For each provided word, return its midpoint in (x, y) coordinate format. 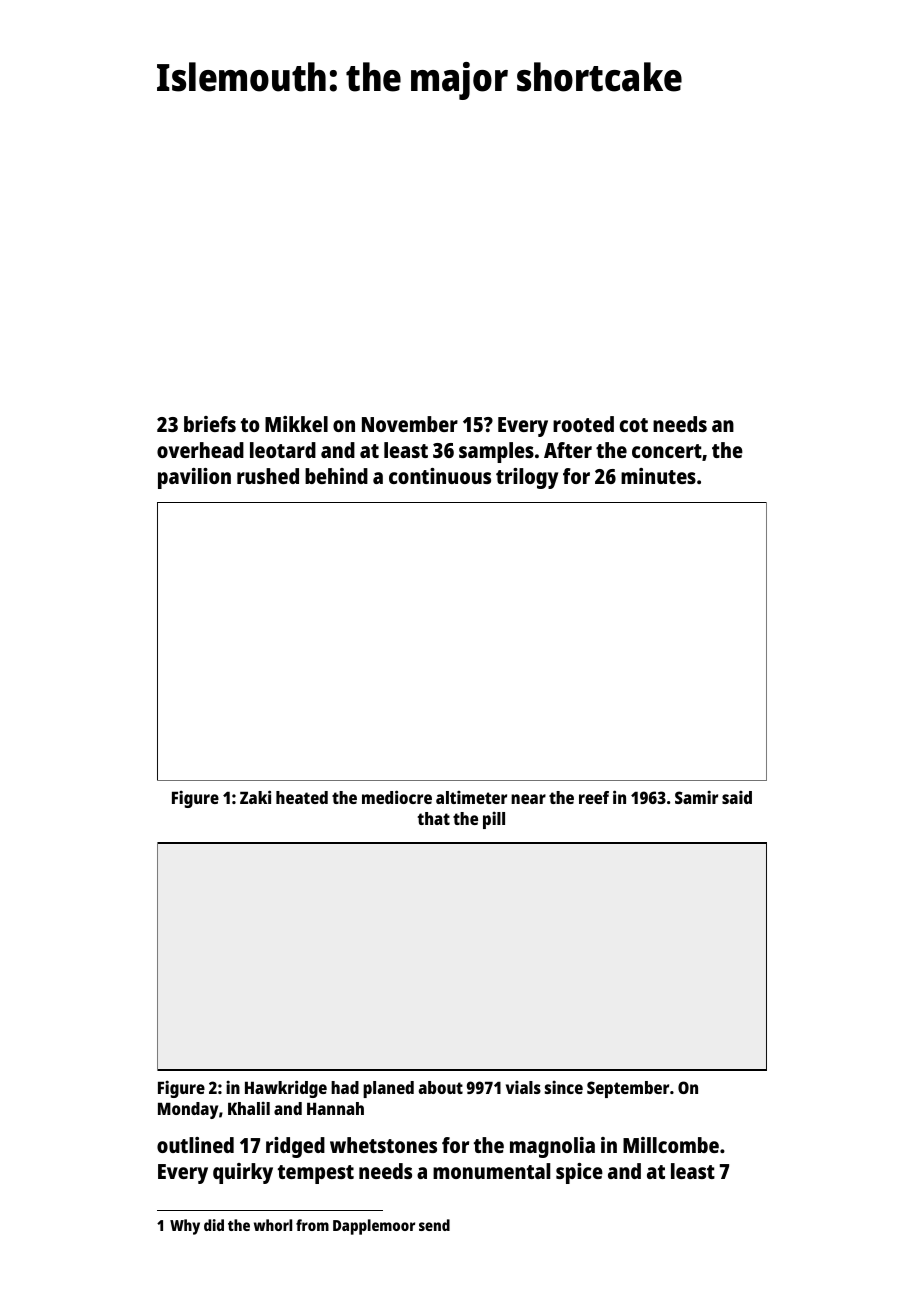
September (628, 1089)
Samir (696, 797)
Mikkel (296, 424)
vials (523, 1087)
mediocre (397, 797)
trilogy (527, 478)
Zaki (255, 797)
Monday (188, 1110)
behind (336, 476)
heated (302, 797)
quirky (243, 1173)
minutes (658, 476)
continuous (440, 476)
